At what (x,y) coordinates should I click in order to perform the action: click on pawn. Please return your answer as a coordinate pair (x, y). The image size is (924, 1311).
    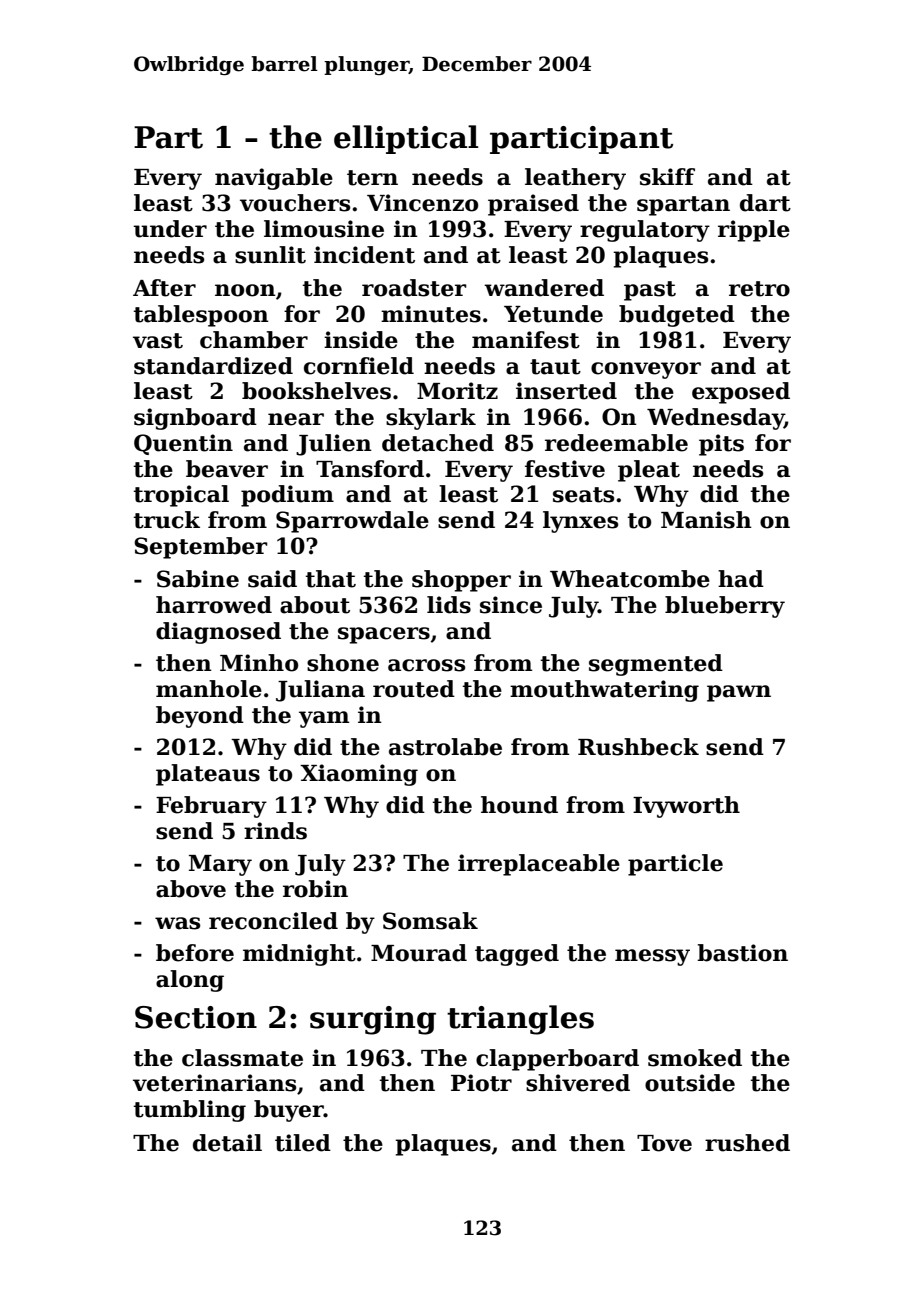
    Looking at the image, I should click on (739, 693).
